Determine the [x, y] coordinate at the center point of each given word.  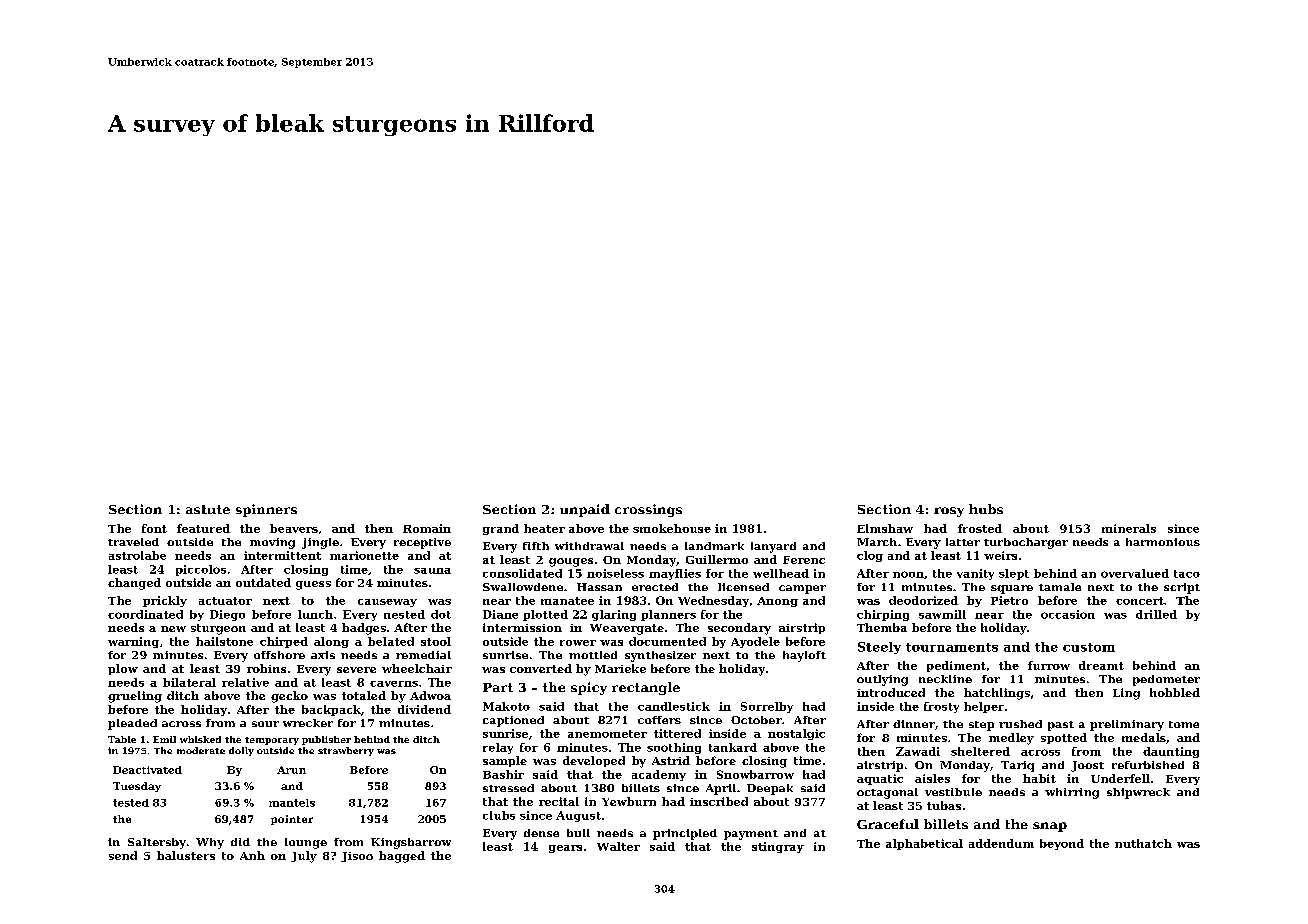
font [154, 528]
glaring [614, 615]
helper [984, 707]
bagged [402, 857]
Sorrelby [767, 707]
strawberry [346, 751]
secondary [739, 629]
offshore [279, 655]
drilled [1156, 614]
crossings [648, 510]
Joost [1087, 766]
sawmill [942, 614]
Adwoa [430, 695]
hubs [986, 509]
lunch [315, 614]
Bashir [503, 774]
